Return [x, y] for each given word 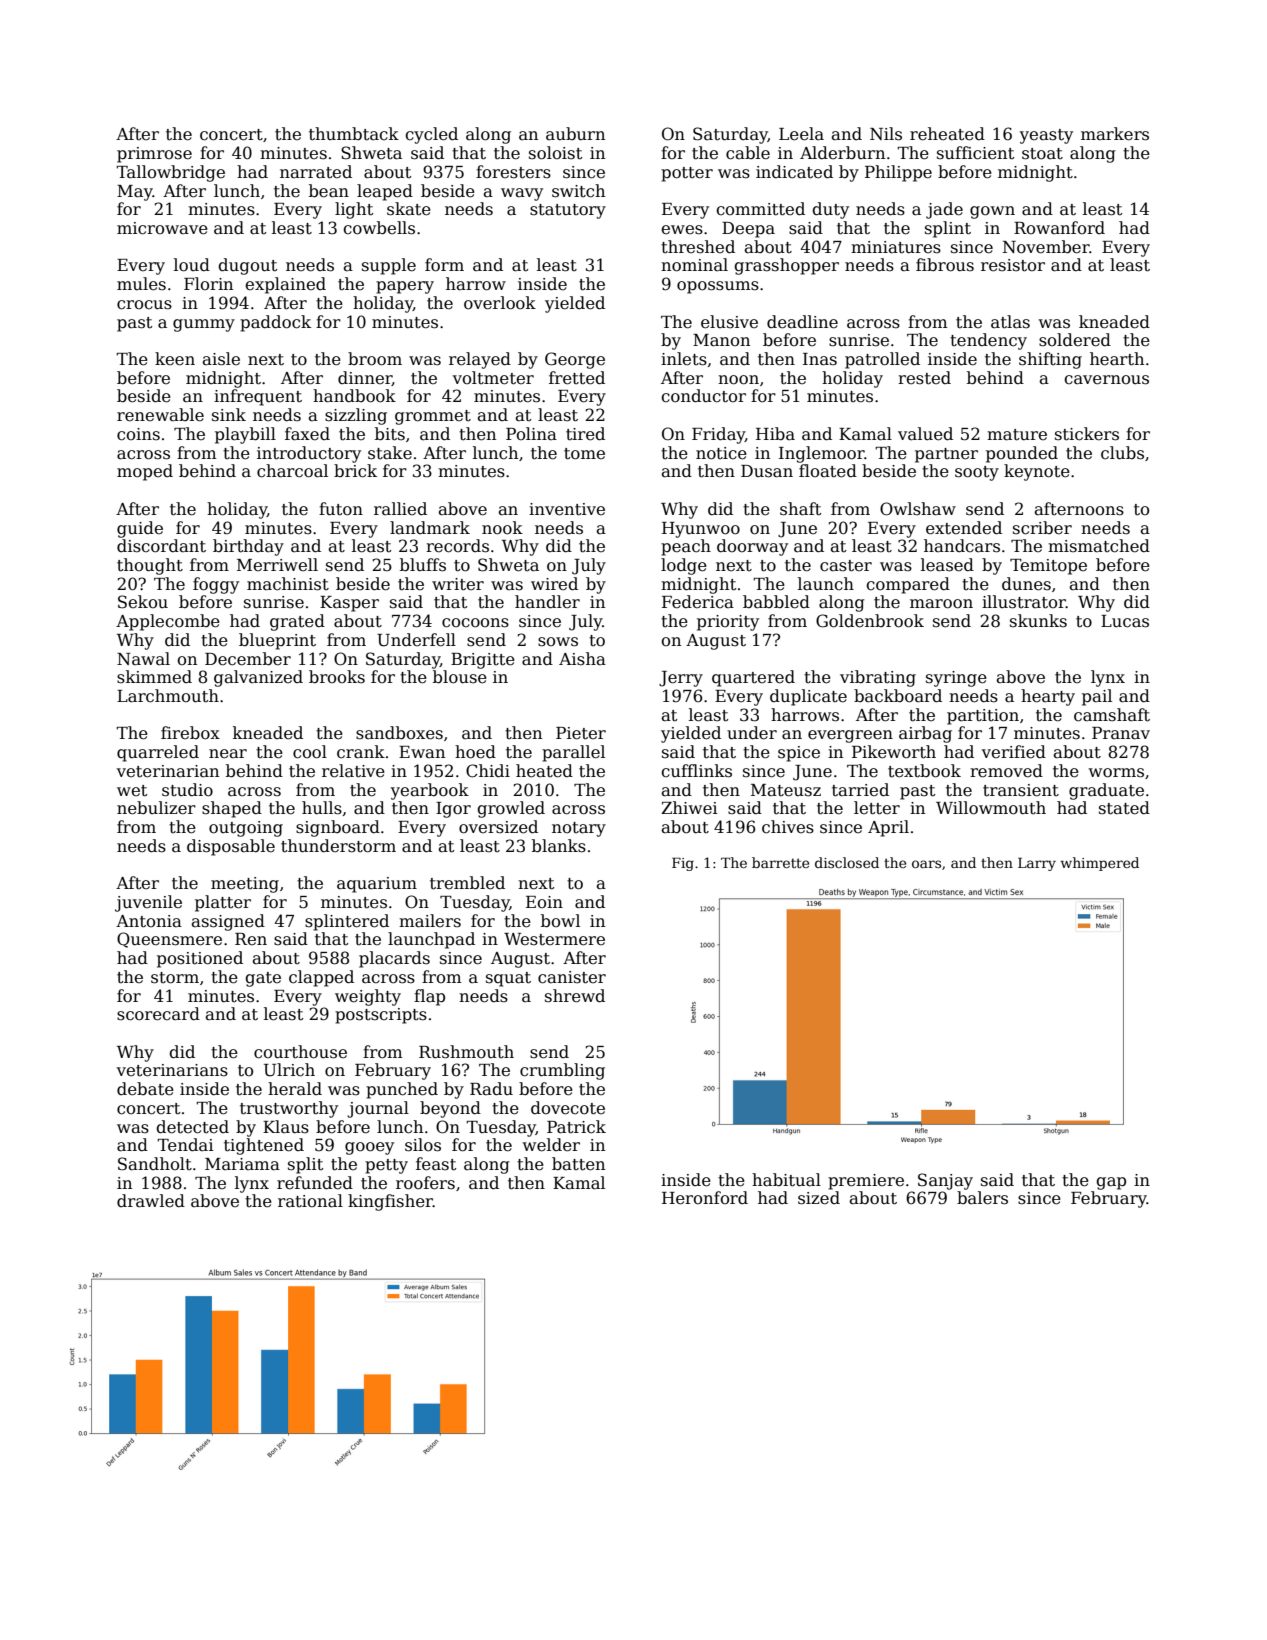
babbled [776, 602]
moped [145, 472]
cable [748, 153]
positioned [200, 959]
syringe [956, 679]
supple [389, 266]
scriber [1042, 528]
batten [578, 1164]
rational [310, 1201]
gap [1111, 1183]
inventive [567, 509]
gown [992, 212]
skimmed [154, 677]
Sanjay [945, 1181]
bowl [560, 921]
